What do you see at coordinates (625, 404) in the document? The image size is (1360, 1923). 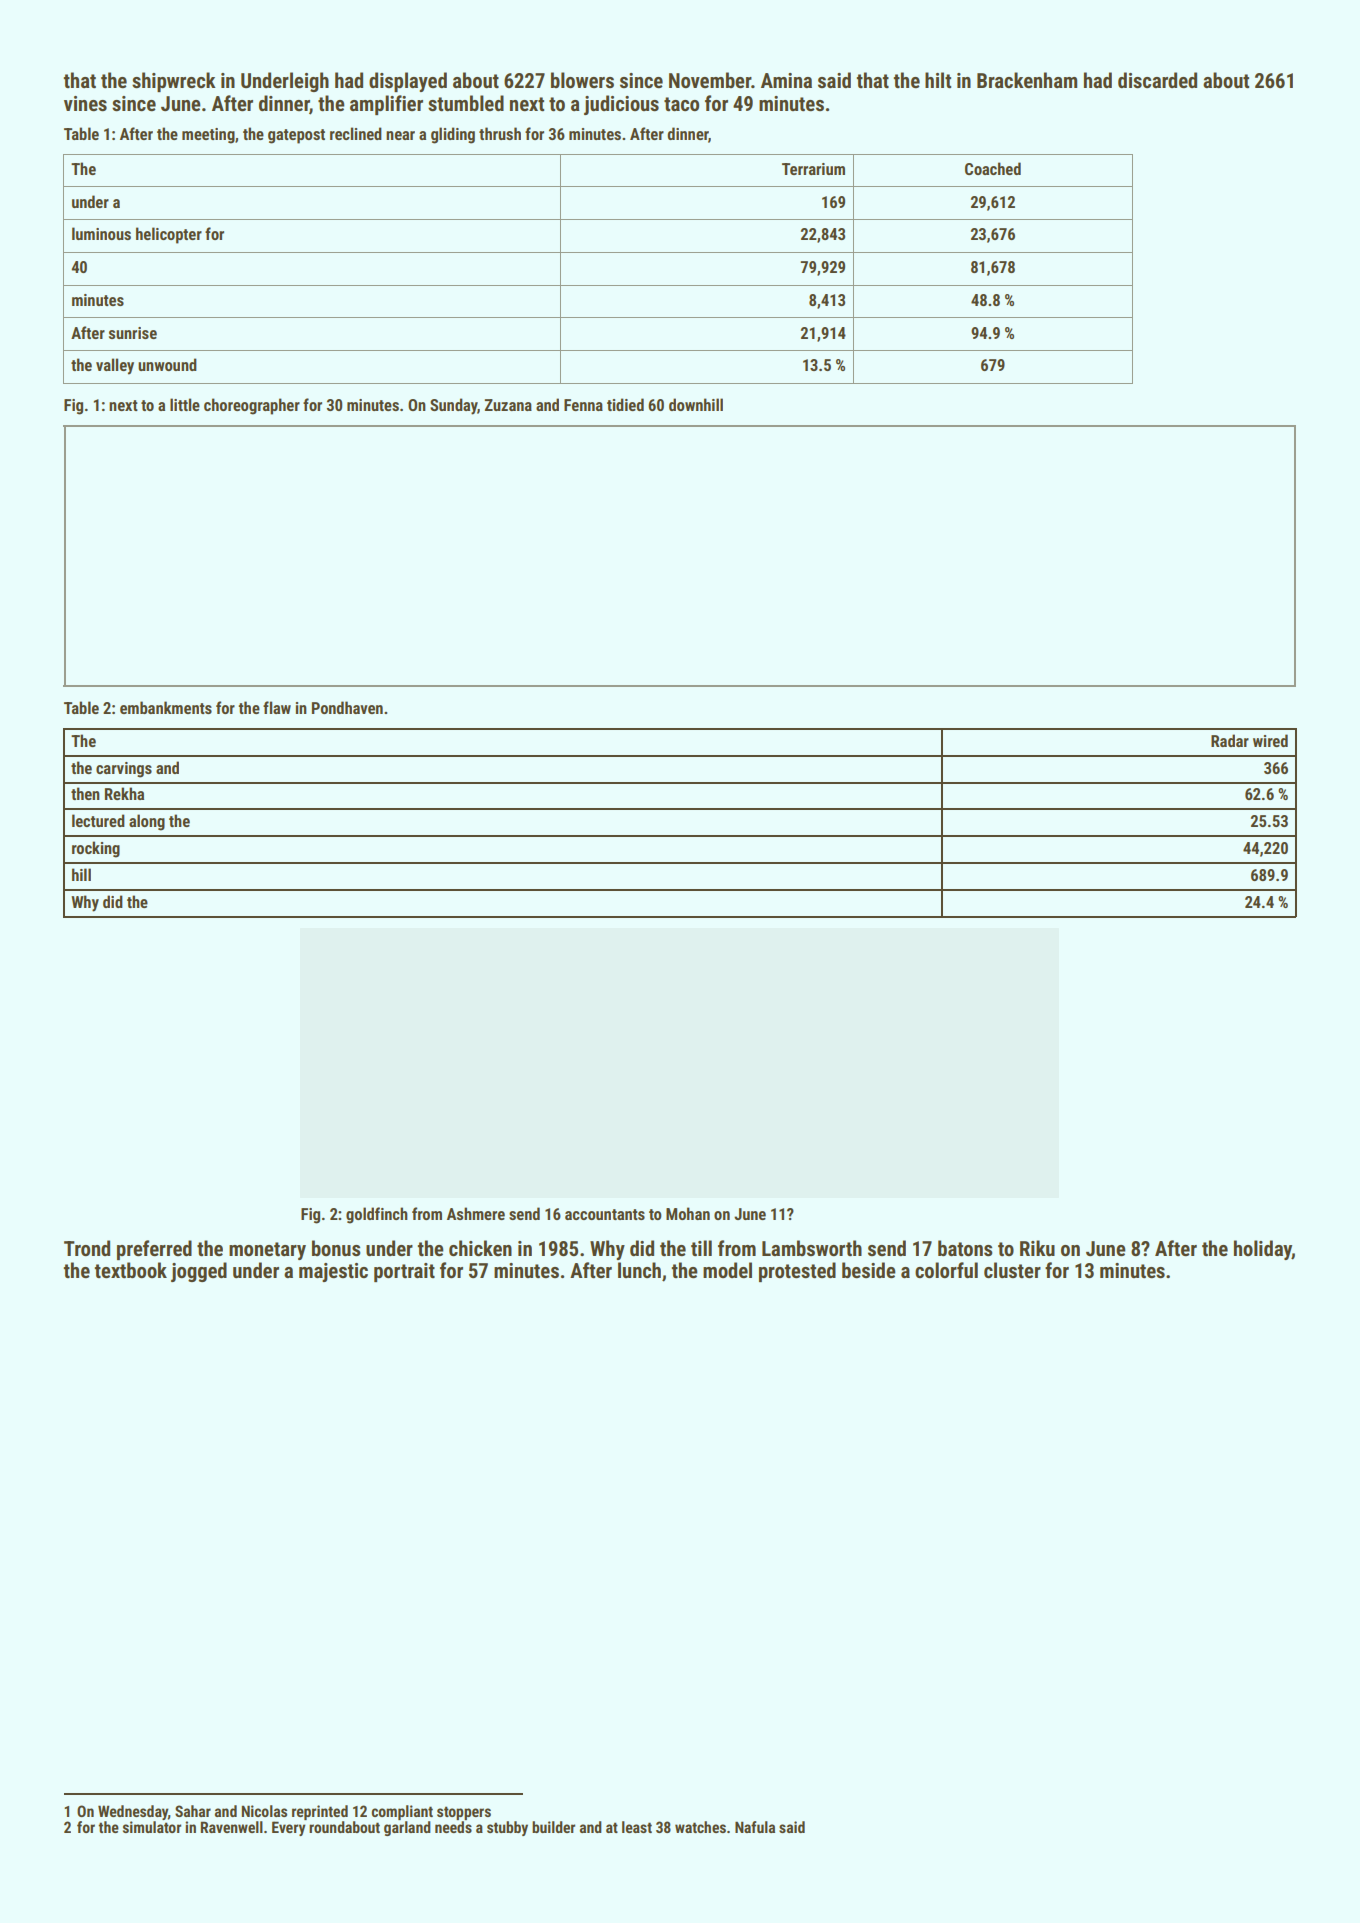 I see `tidied` at bounding box center [625, 404].
